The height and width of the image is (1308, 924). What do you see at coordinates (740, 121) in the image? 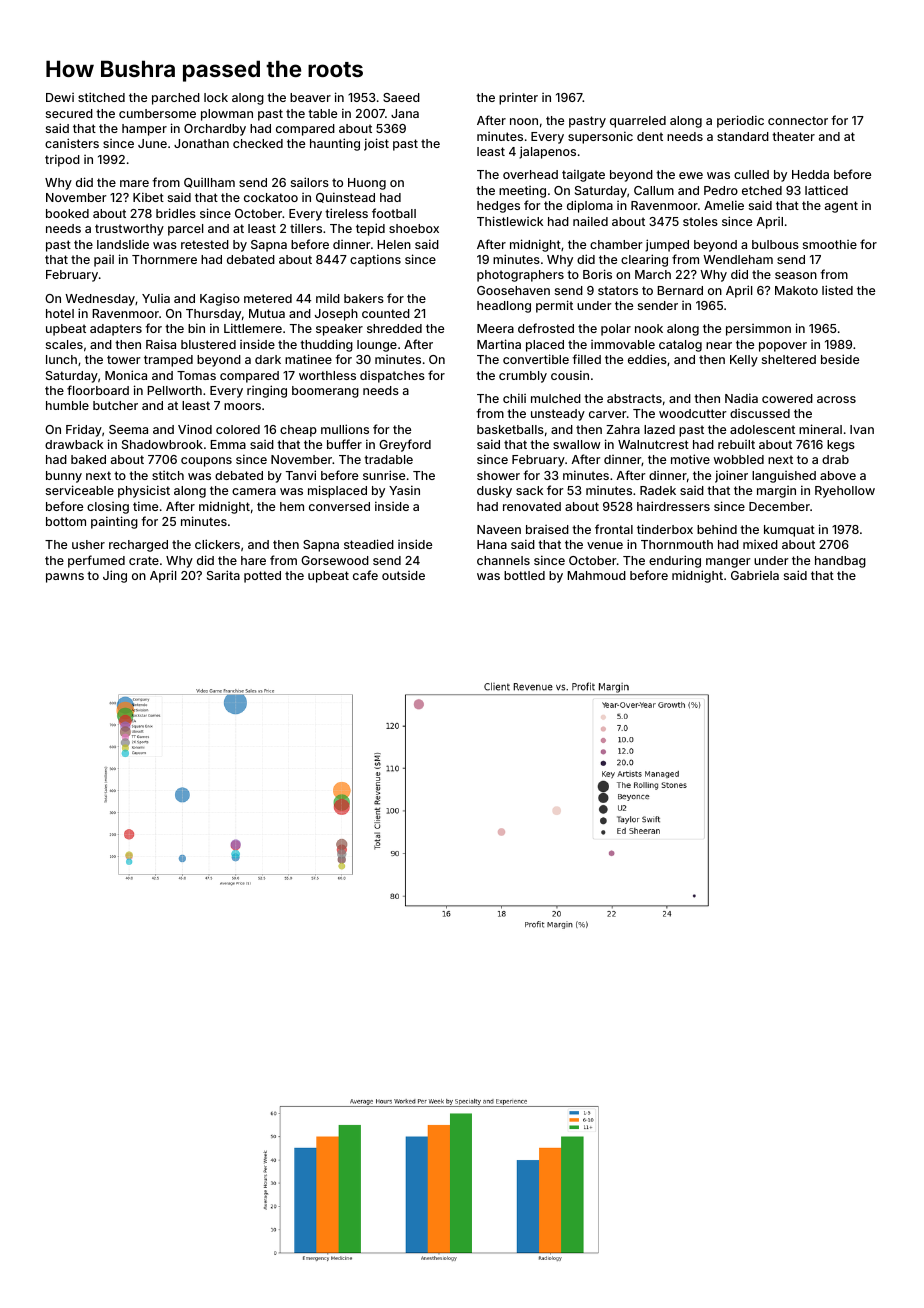
I see `periodic` at bounding box center [740, 121].
